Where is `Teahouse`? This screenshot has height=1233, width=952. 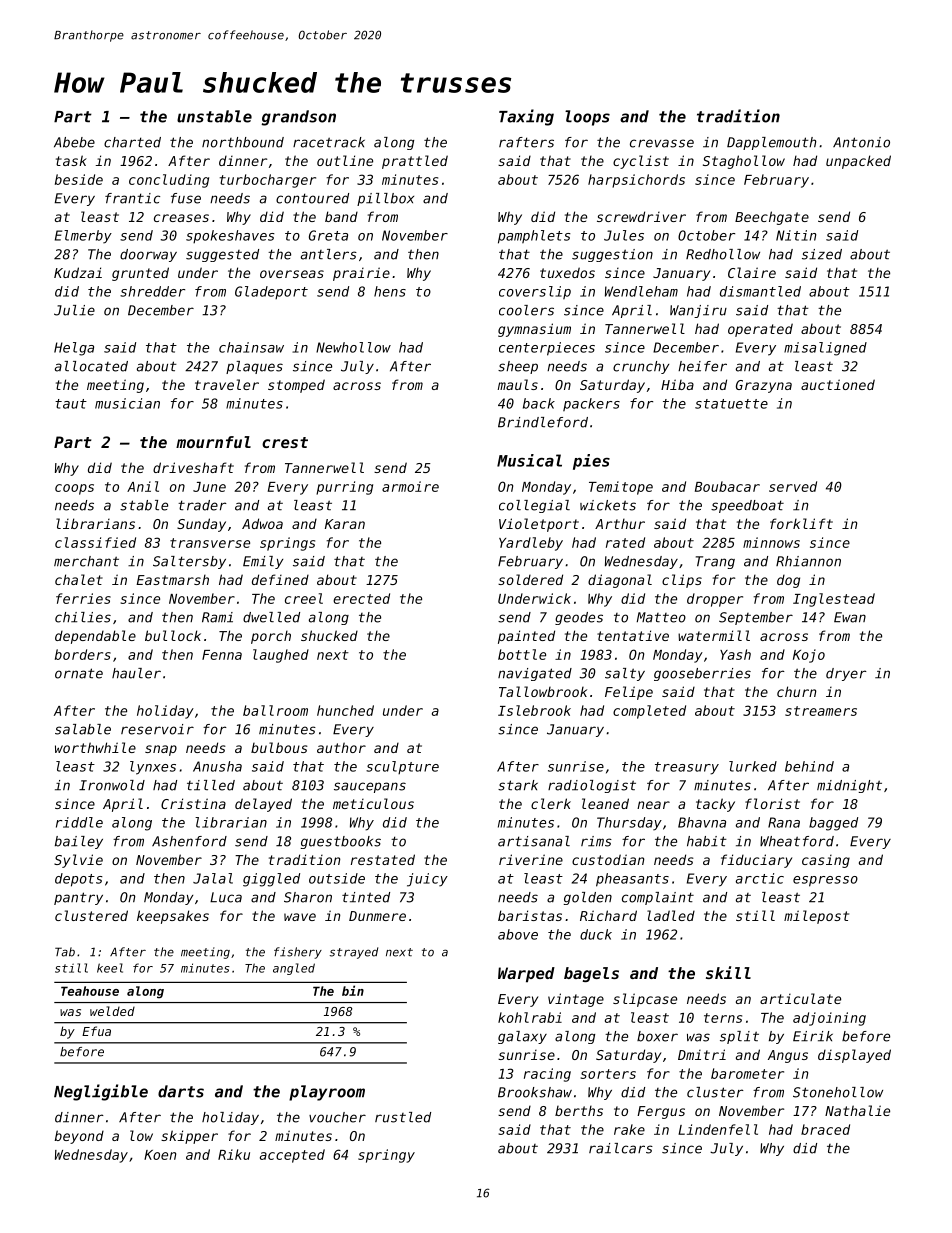 Teahouse is located at coordinates (90, 991).
